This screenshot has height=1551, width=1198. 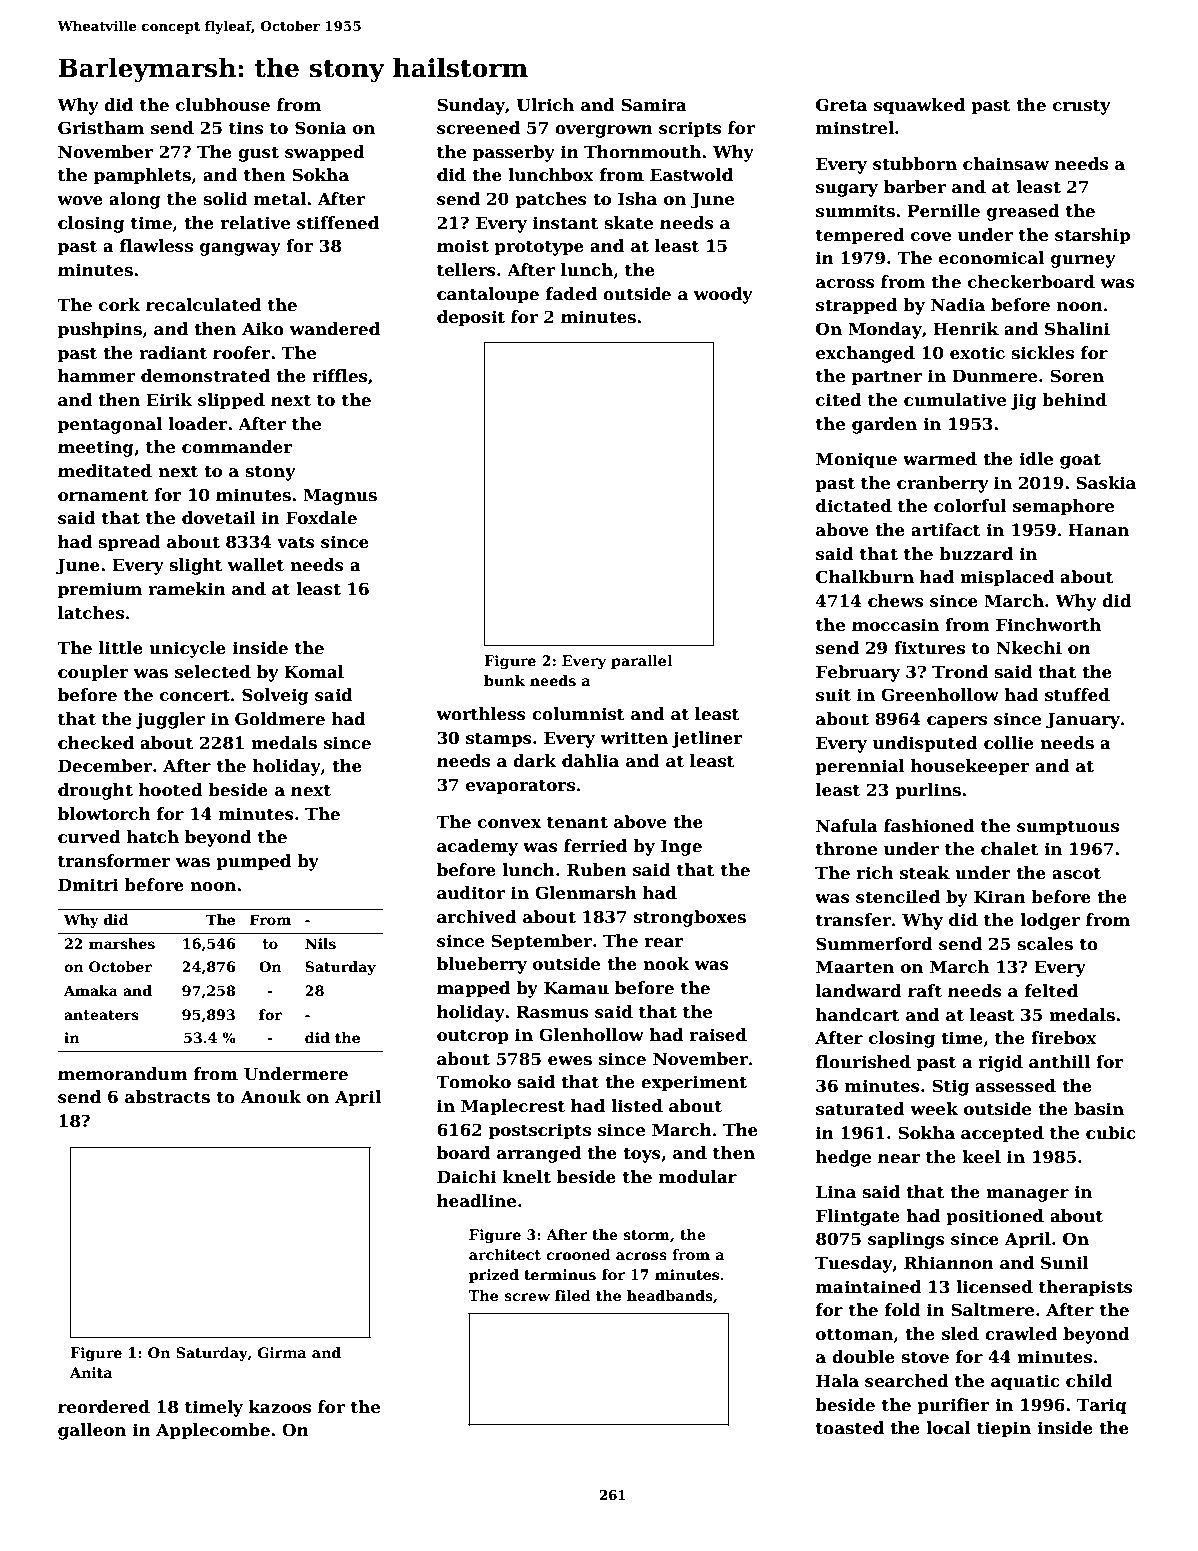 What do you see at coordinates (80, 201) in the screenshot?
I see `wove` at bounding box center [80, 201].
